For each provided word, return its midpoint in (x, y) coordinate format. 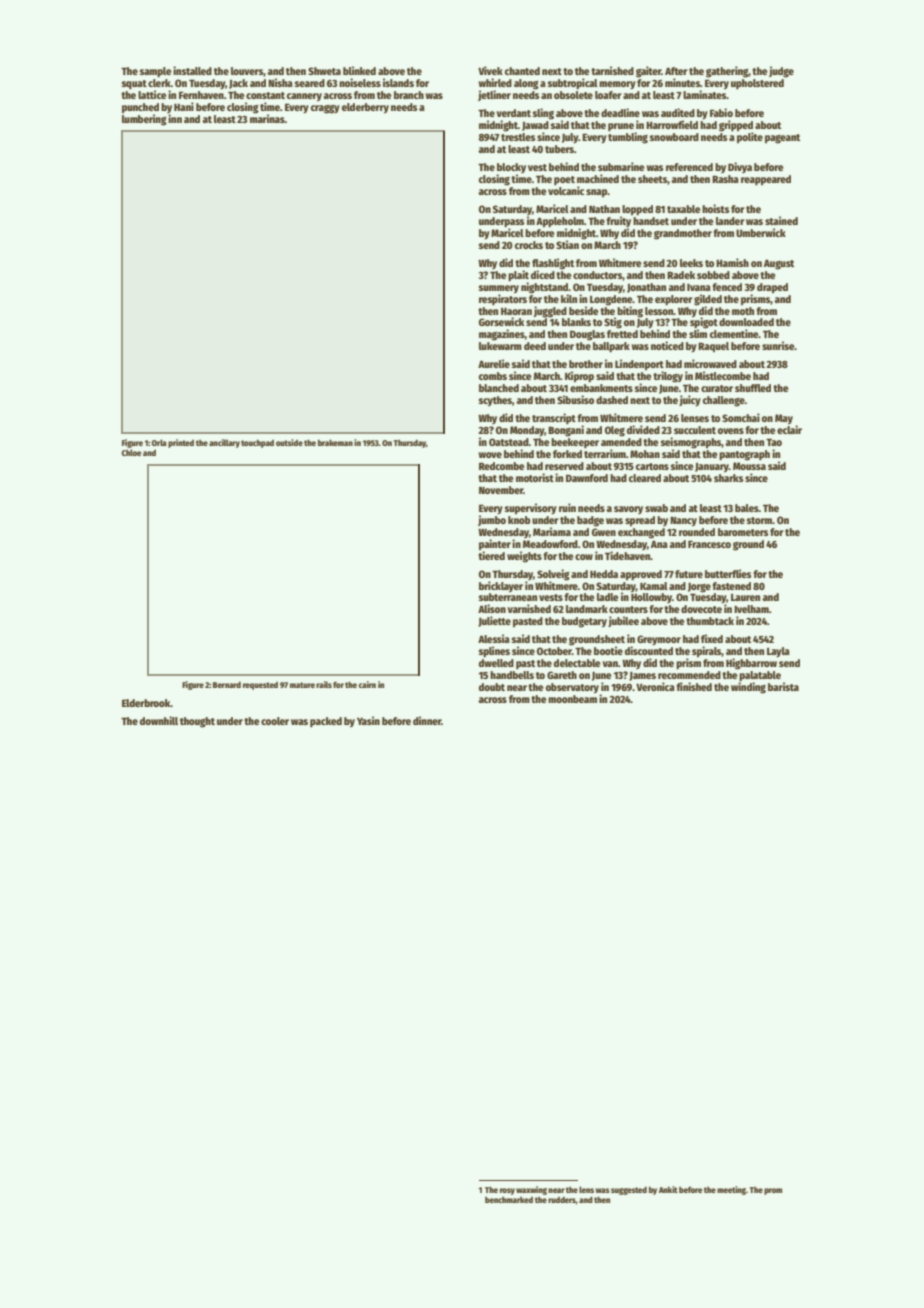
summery (499, 289)
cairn (367, 684)
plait (518, 276)
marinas (267, 118)
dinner (427, 720)
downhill (159, 720)
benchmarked (509, 1199)
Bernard (227, 684)
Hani (184, 106)
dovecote (701, 609)
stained (781, 220)
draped (772, 288)
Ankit (668, 1189)
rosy (507, 1191)
